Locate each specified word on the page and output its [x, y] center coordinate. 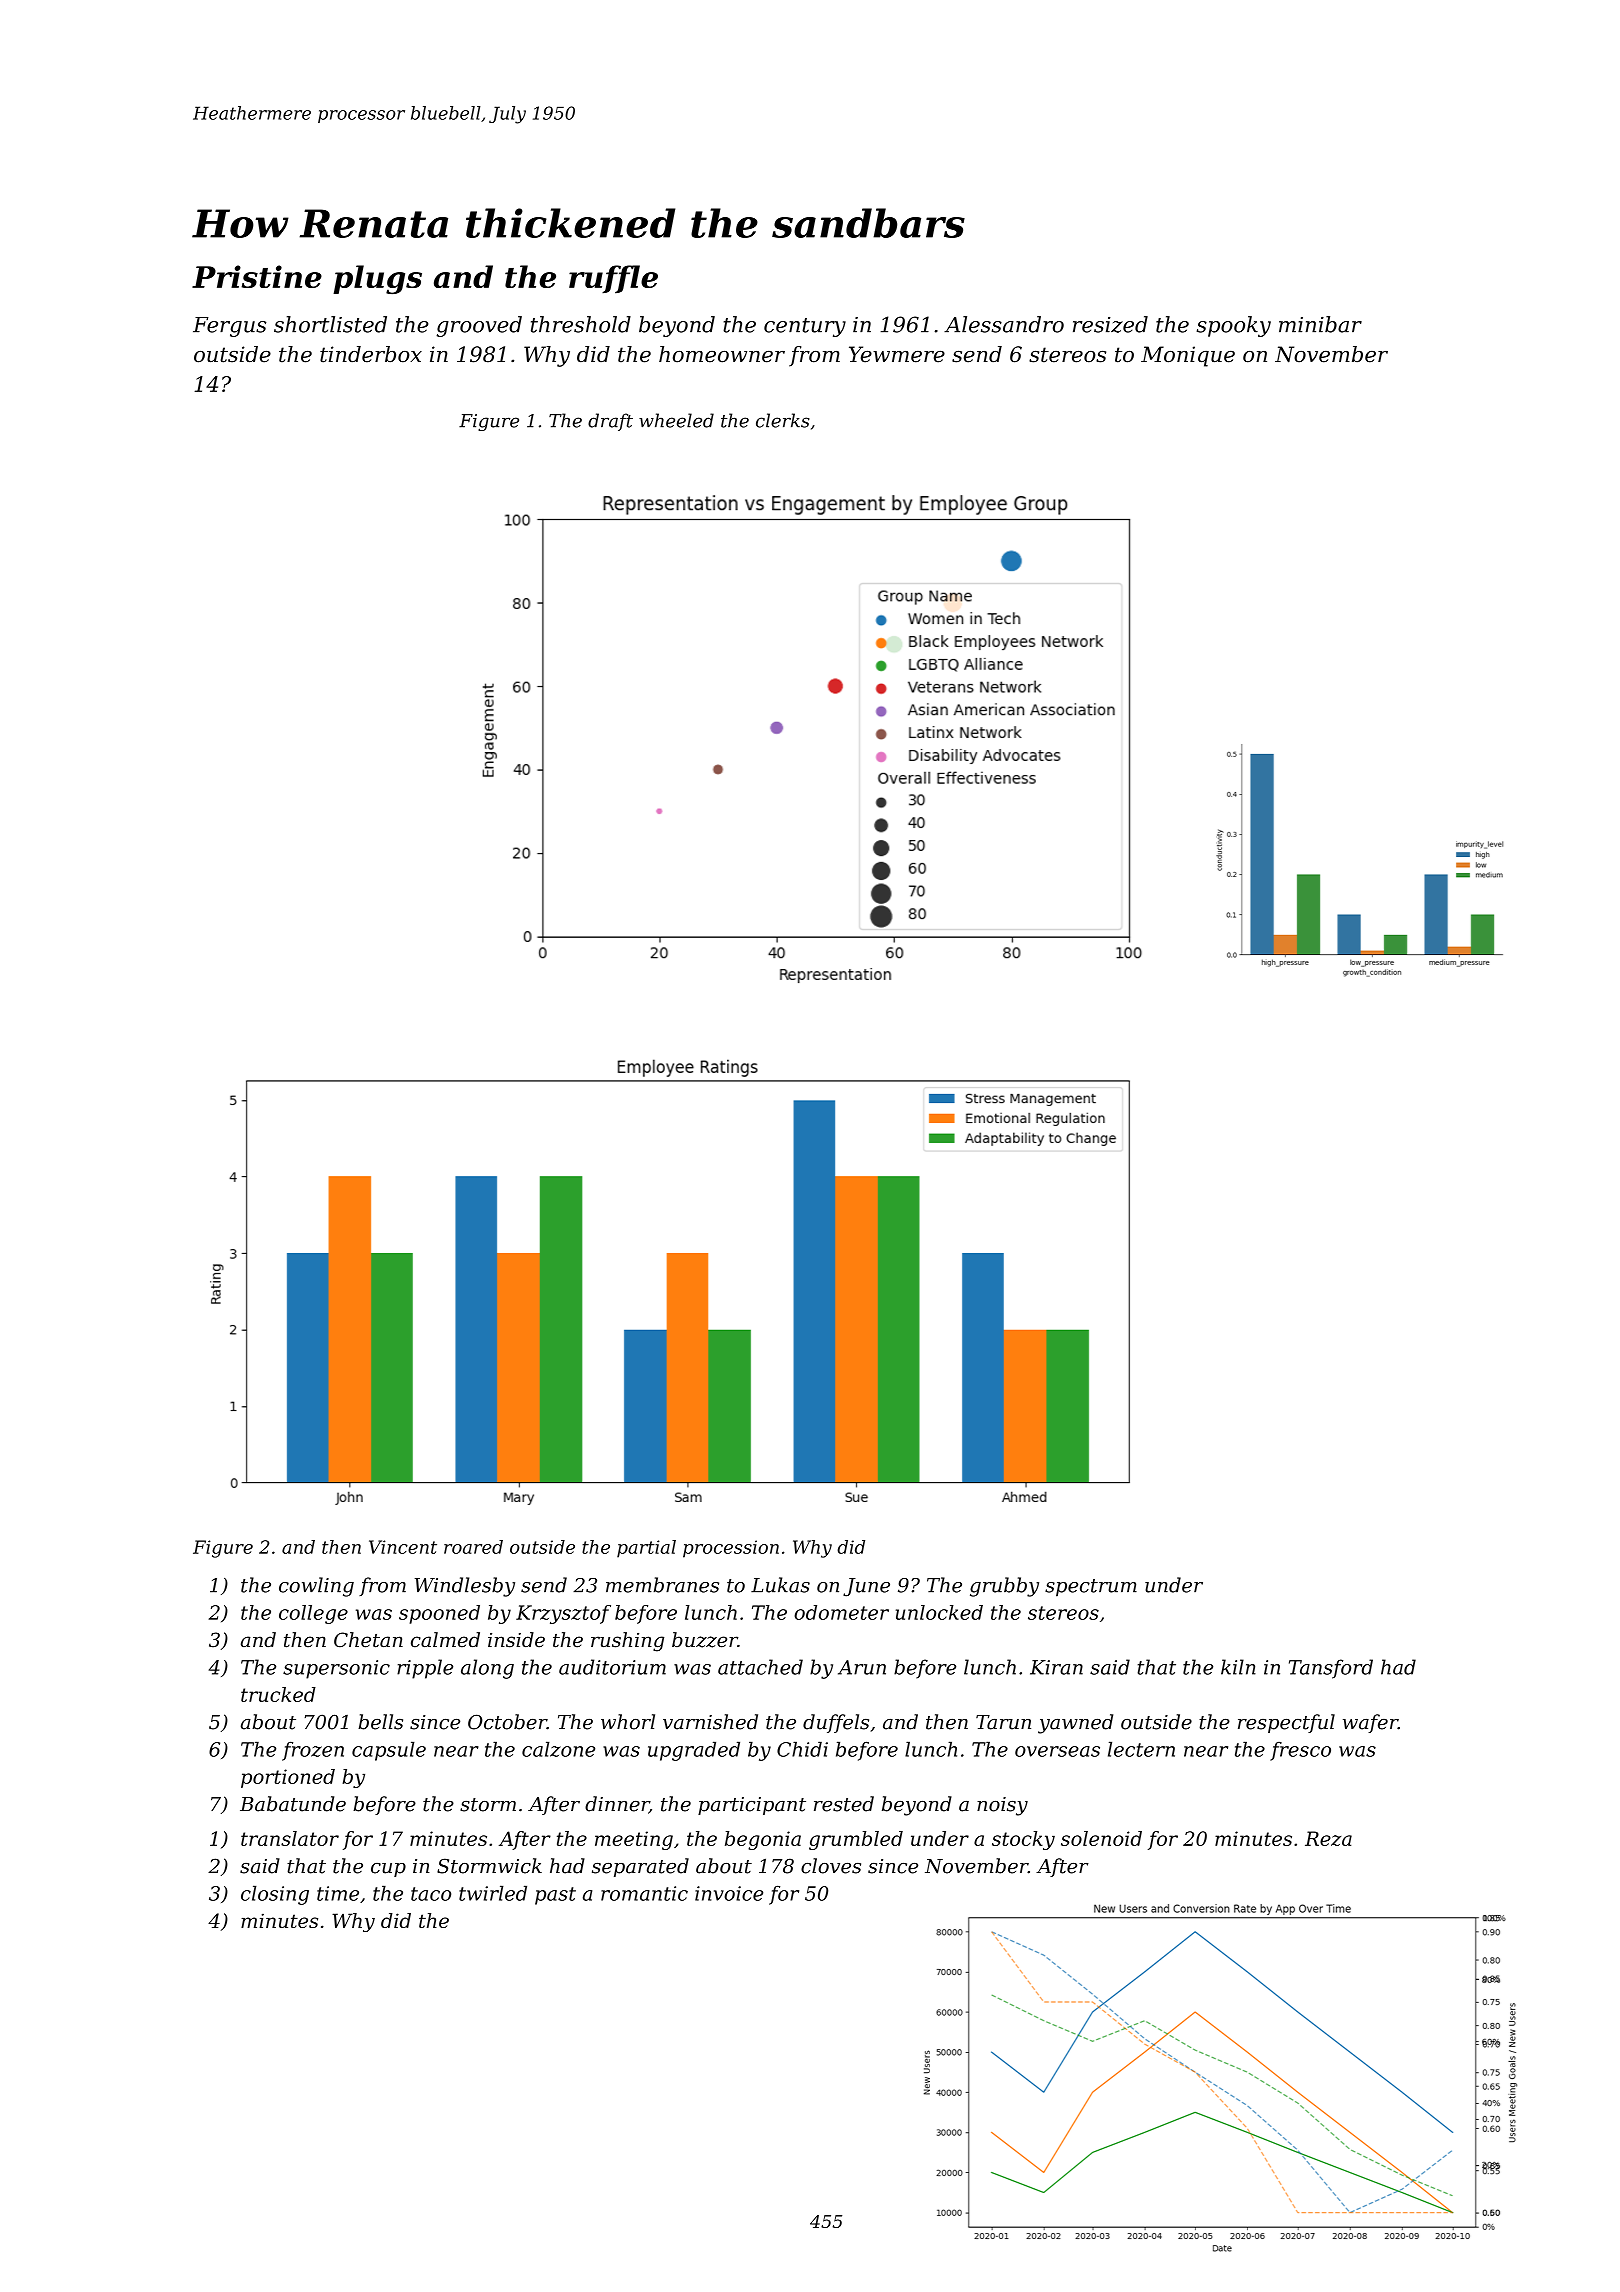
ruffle [613, 279]
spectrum [1091, 1588]
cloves [831, 1866]
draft [610, 422]
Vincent [403, 1547]
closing [275, 1895]
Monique [1188, 356]
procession [731, 1549]
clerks [783, 420]
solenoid [1101, 1838]
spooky [1234, 326]
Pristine [257, 276]
